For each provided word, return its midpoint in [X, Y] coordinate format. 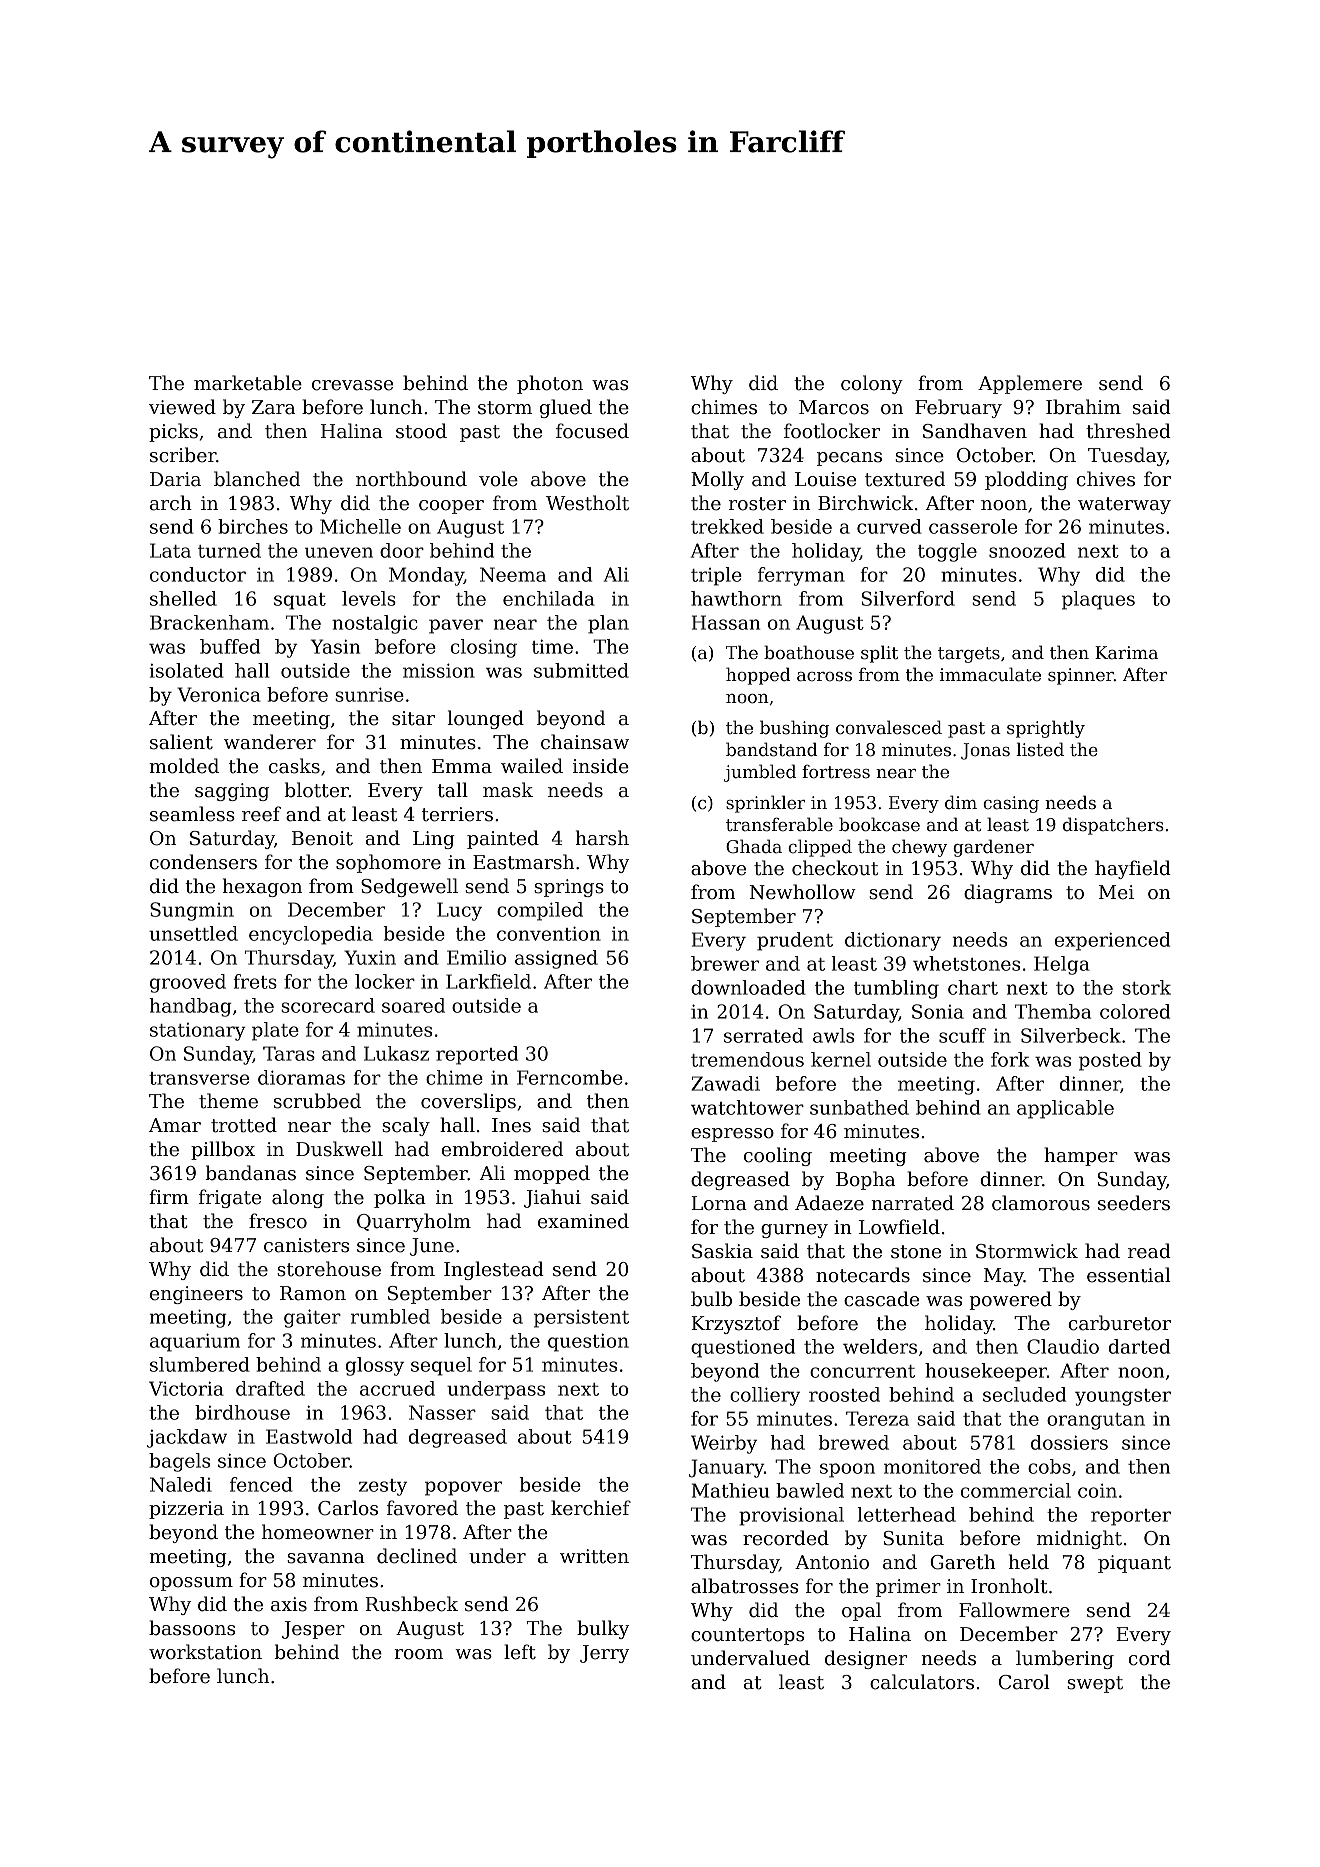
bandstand [771, 749]
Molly [717, 480]
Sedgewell [409, 887]
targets [969, 655]
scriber [183, 455]
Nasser [442, 1412]
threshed [1128, 431]
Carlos [348, 1508]
